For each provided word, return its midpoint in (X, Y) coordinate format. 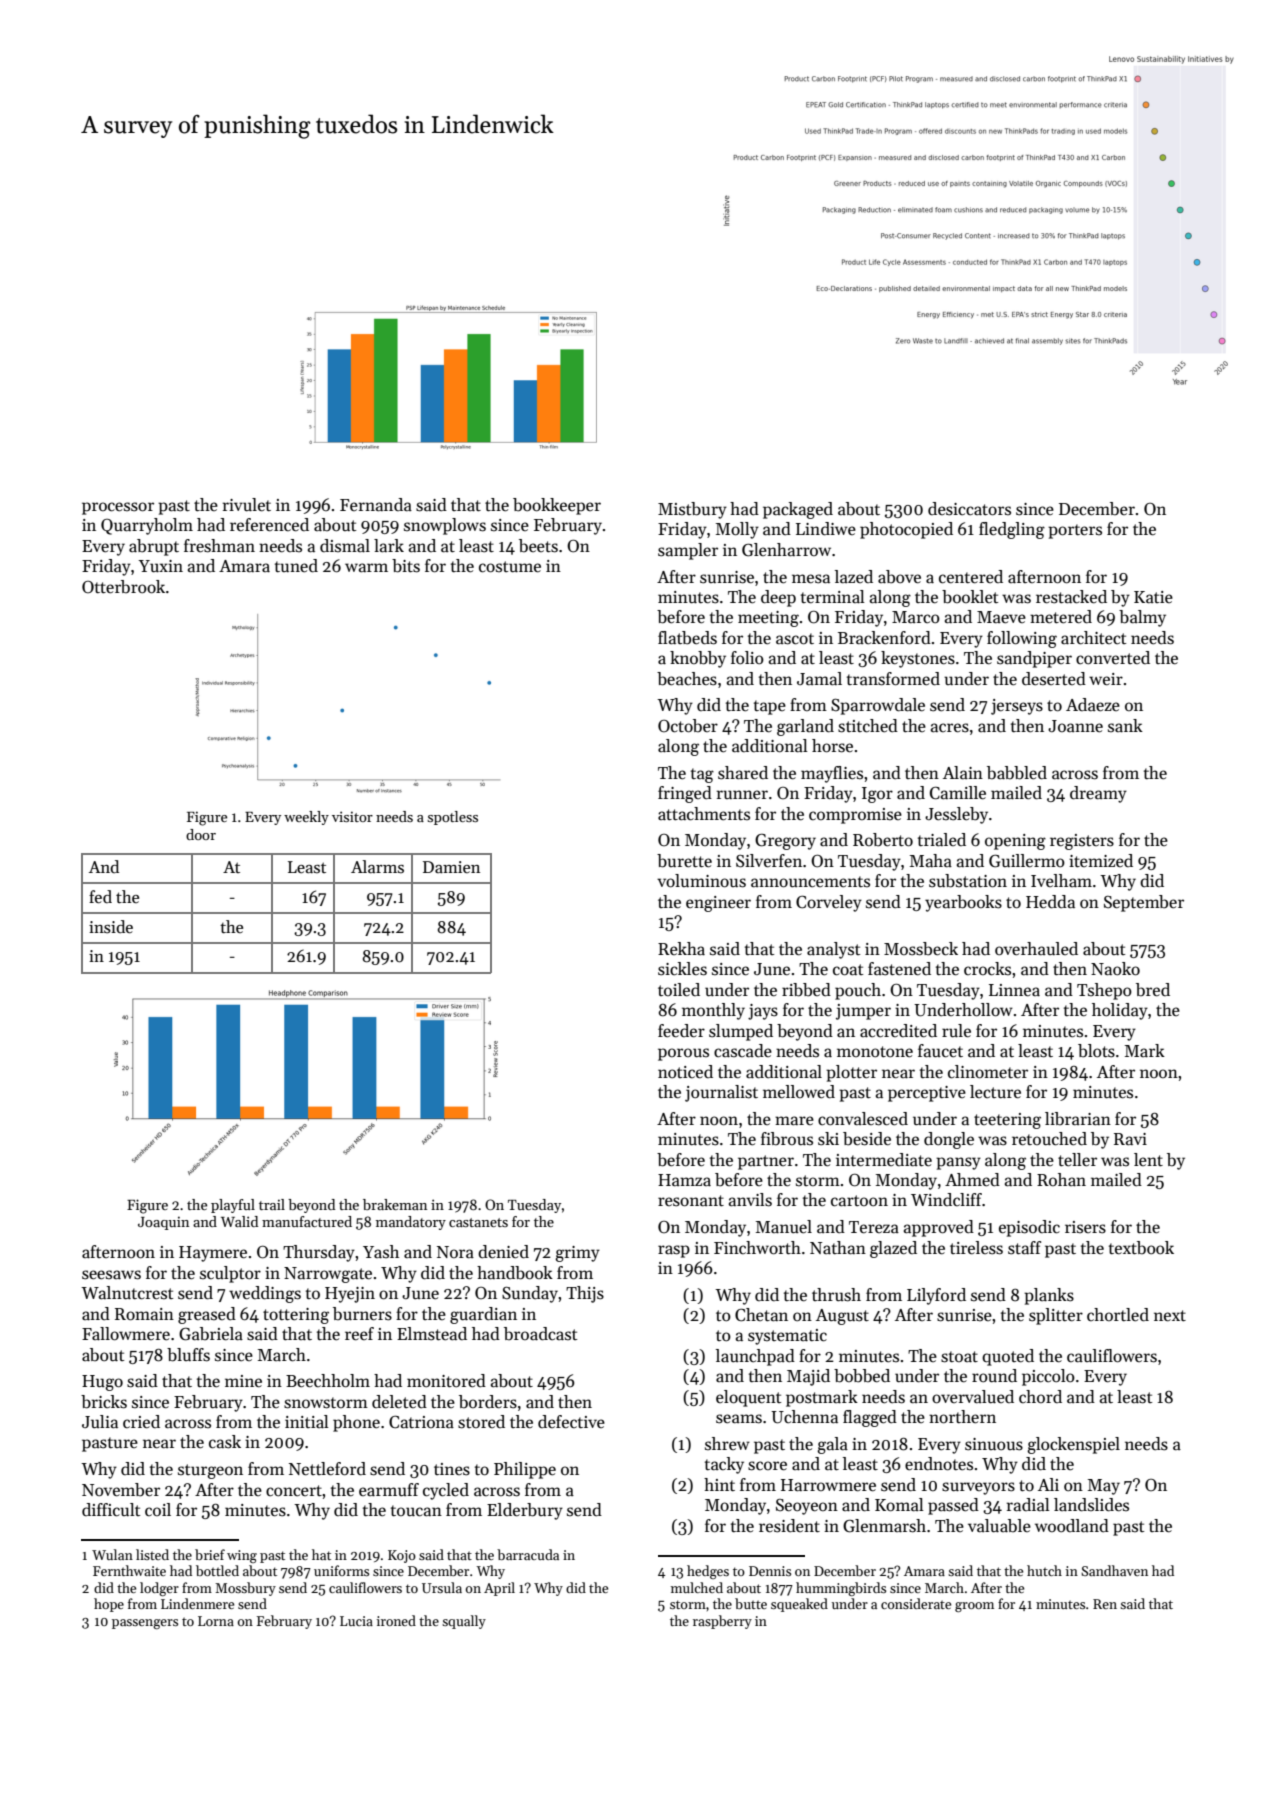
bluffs (188, 1355)
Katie (1153, 597)
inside (111, 927)
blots (1096, 1051)
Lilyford (936, 1296)
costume (510, 567)
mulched (697, 1587)
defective (571, 1422)
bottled (217, 1570)
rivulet (247, 505)
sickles (682, 969)
